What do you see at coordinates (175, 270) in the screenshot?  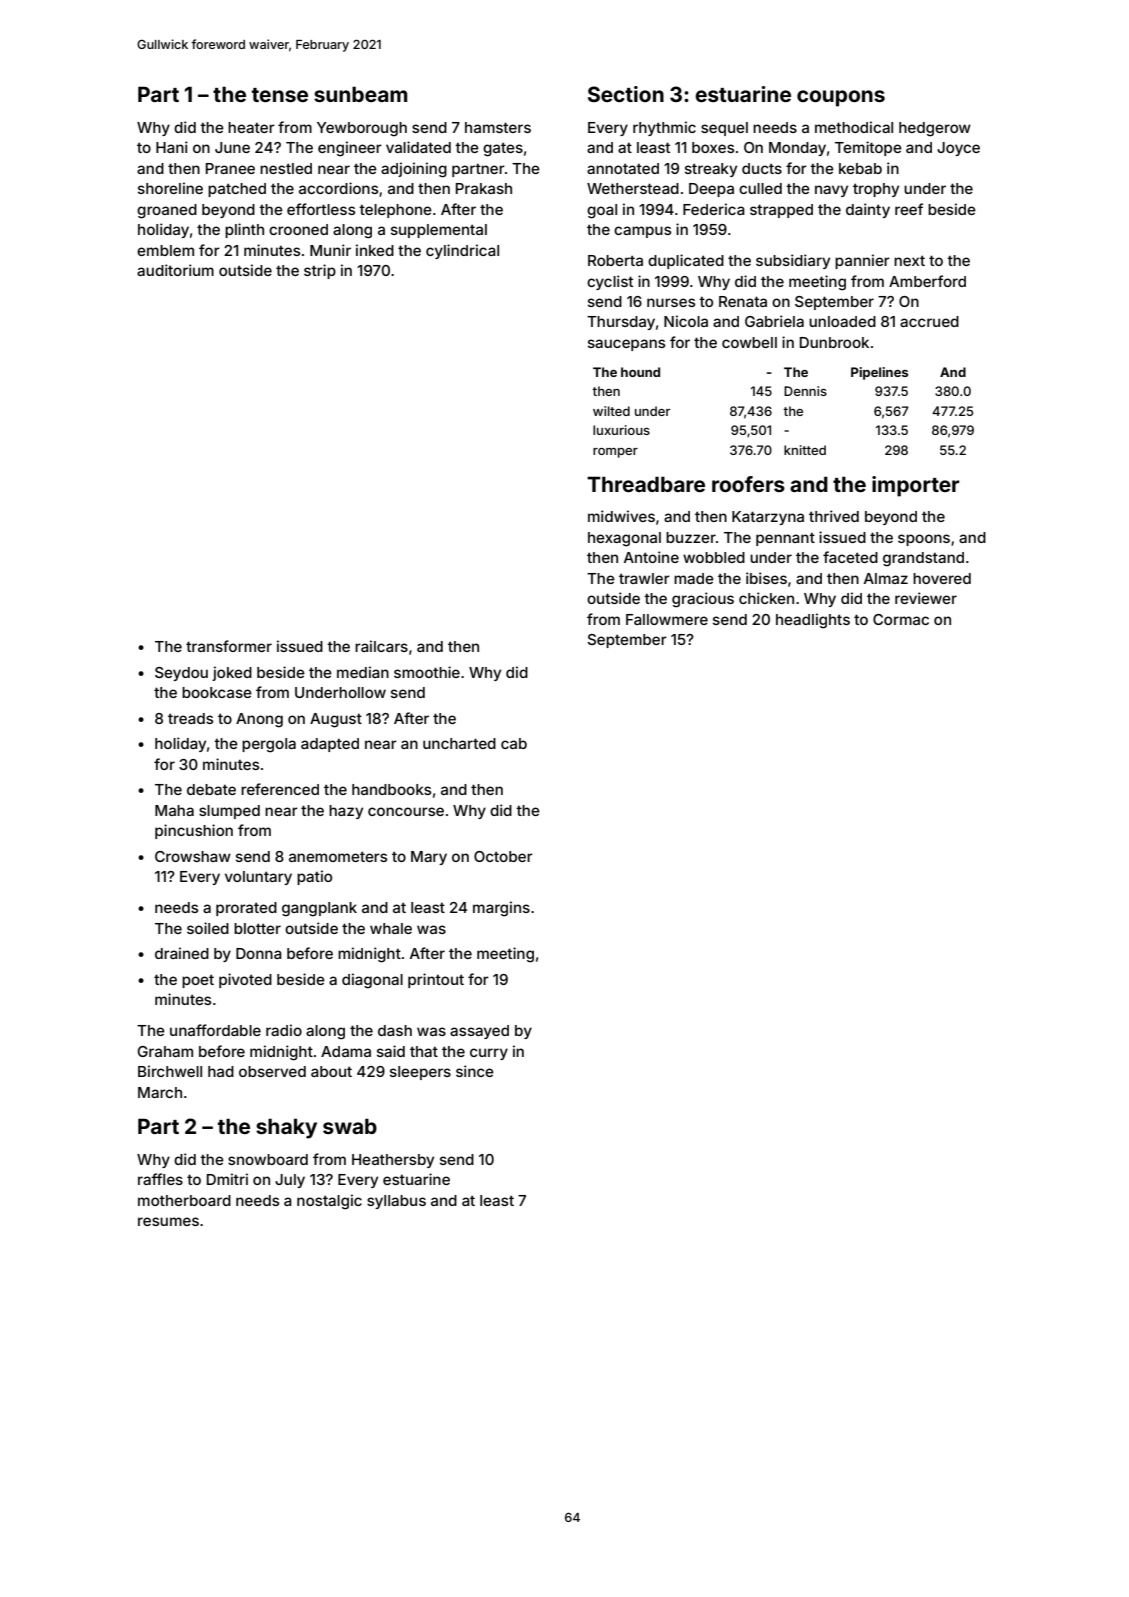 I see `auditorium` at bounding box center [175, 270].
